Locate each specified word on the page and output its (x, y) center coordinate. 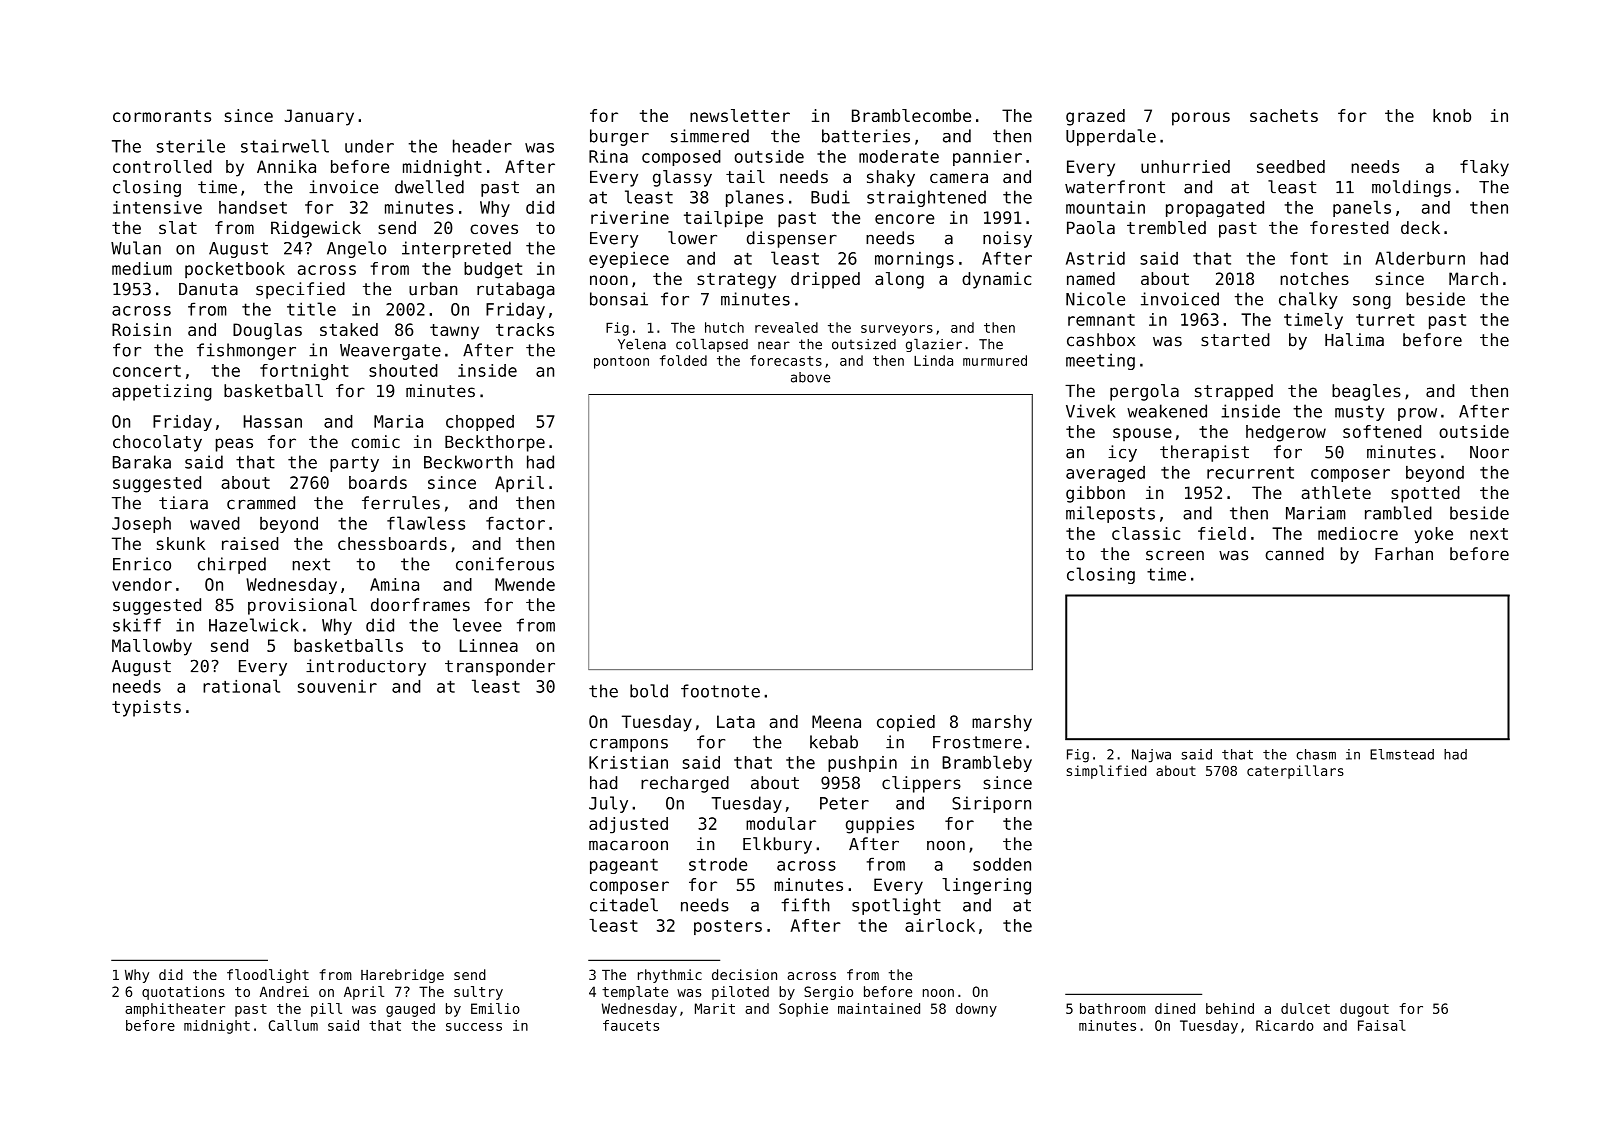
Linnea (489, 645)
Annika (286, 166)
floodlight (268, 976)
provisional (302, 606)
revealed (786, 327)
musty (1360, 413)
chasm (1316, 754)
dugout (1364, 1010)
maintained (879, 1008)
